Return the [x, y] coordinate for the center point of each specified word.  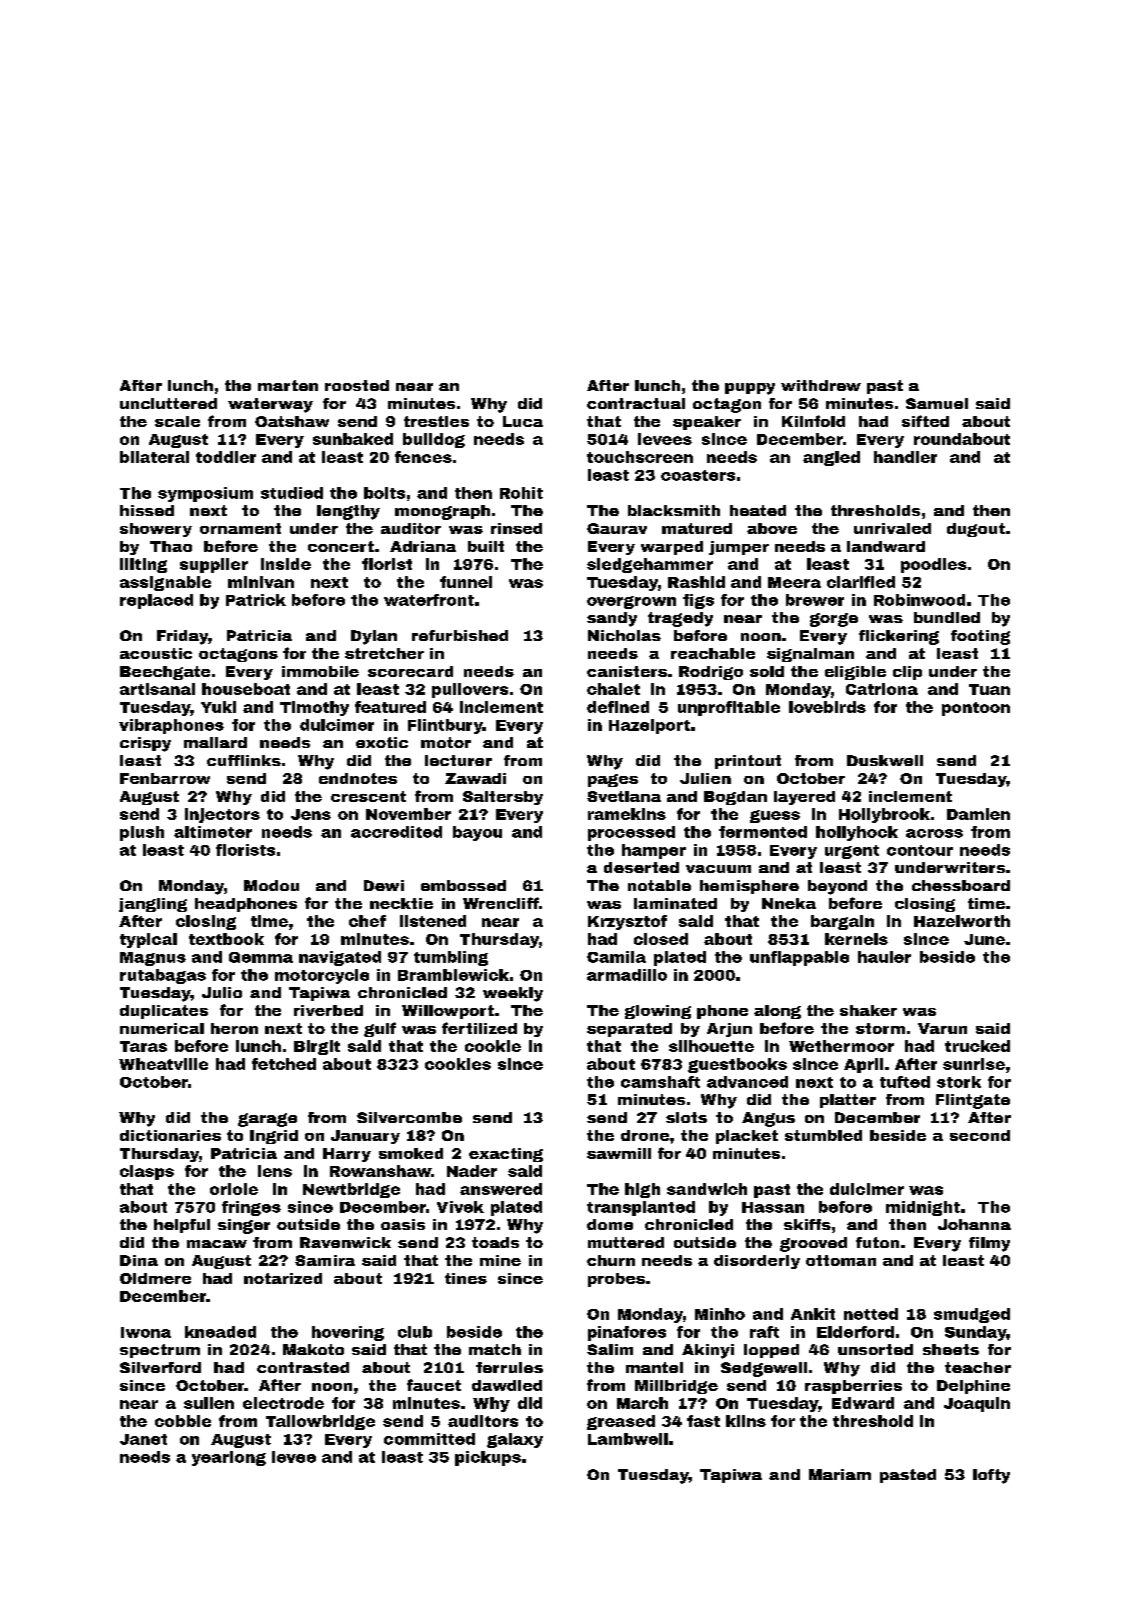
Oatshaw [292, 421]
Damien [978, 814]
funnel [466, 582]
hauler [884, 957]
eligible [855, 673]
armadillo [627, 975]
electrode [283, 1403]
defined [618, 707]
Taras [143, 1046]
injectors [222, 815]
